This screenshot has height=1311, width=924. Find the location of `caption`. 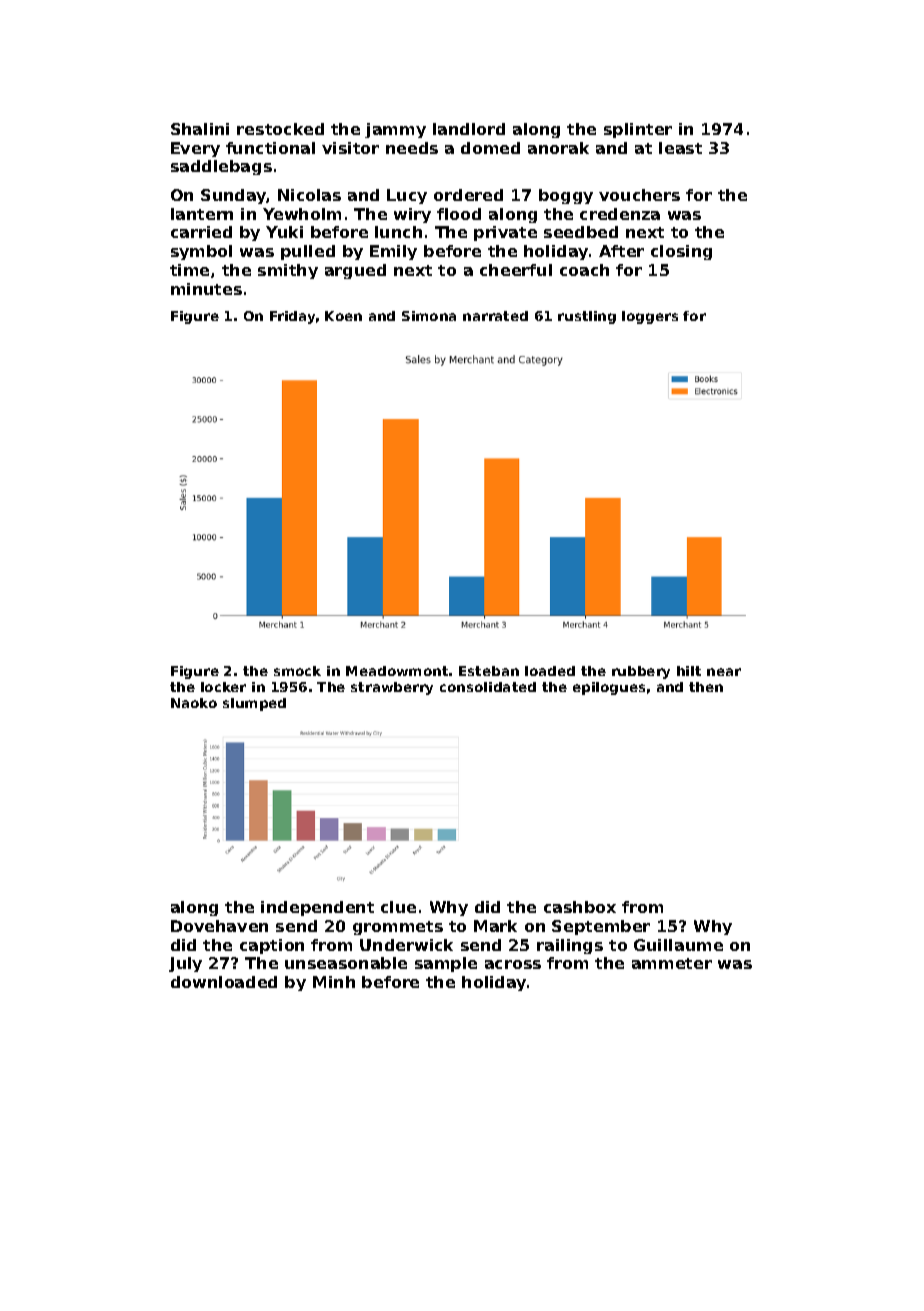

caption is located at coordinates (272, 946).
